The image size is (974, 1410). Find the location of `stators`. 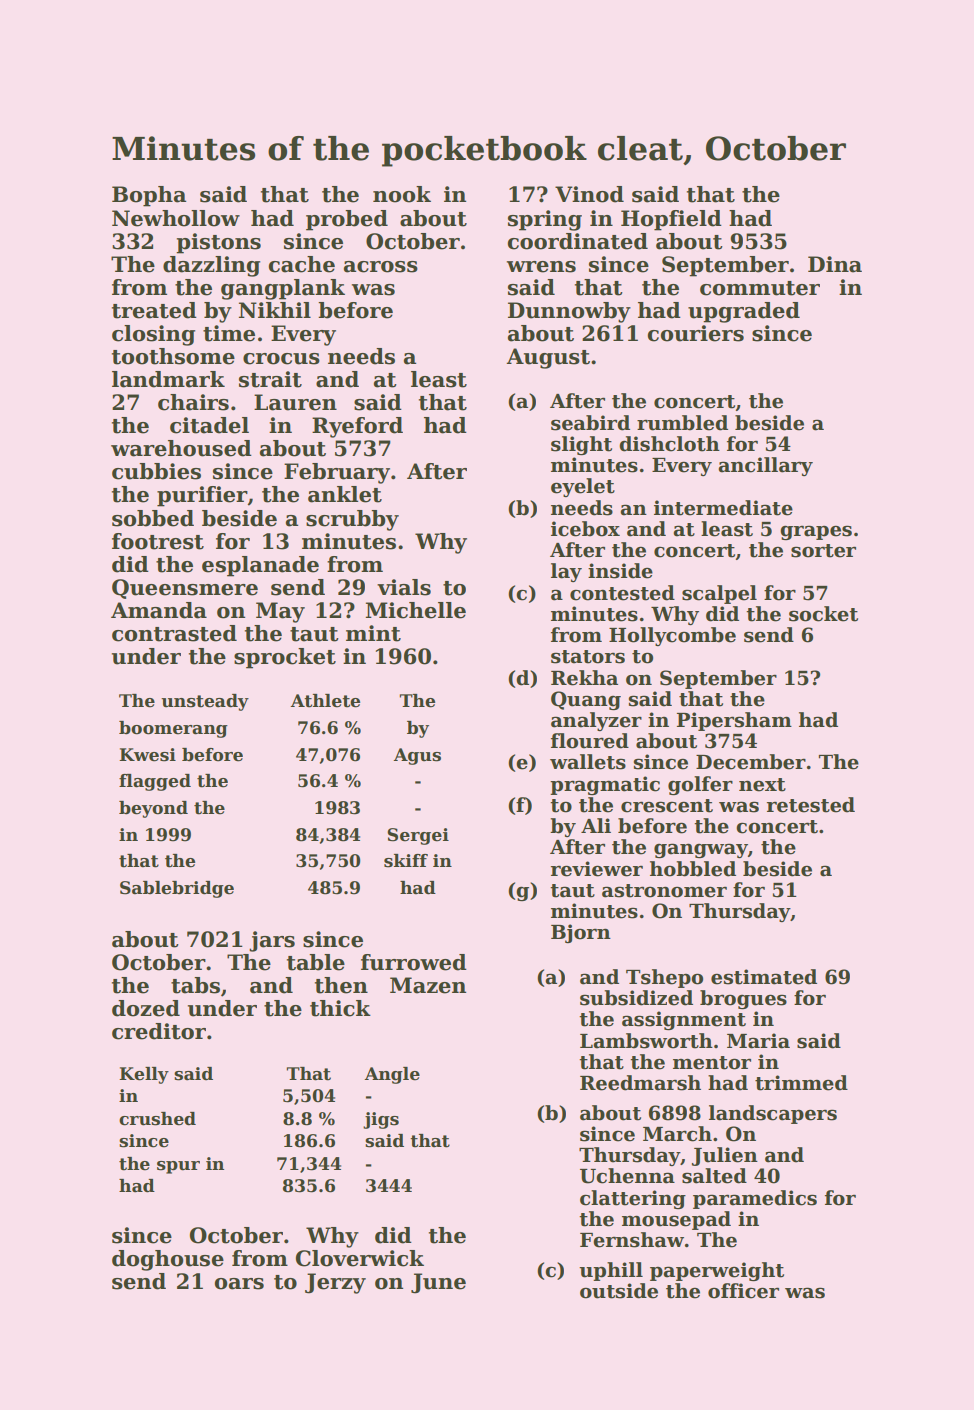

stators is located at coordinates (588, 657).
